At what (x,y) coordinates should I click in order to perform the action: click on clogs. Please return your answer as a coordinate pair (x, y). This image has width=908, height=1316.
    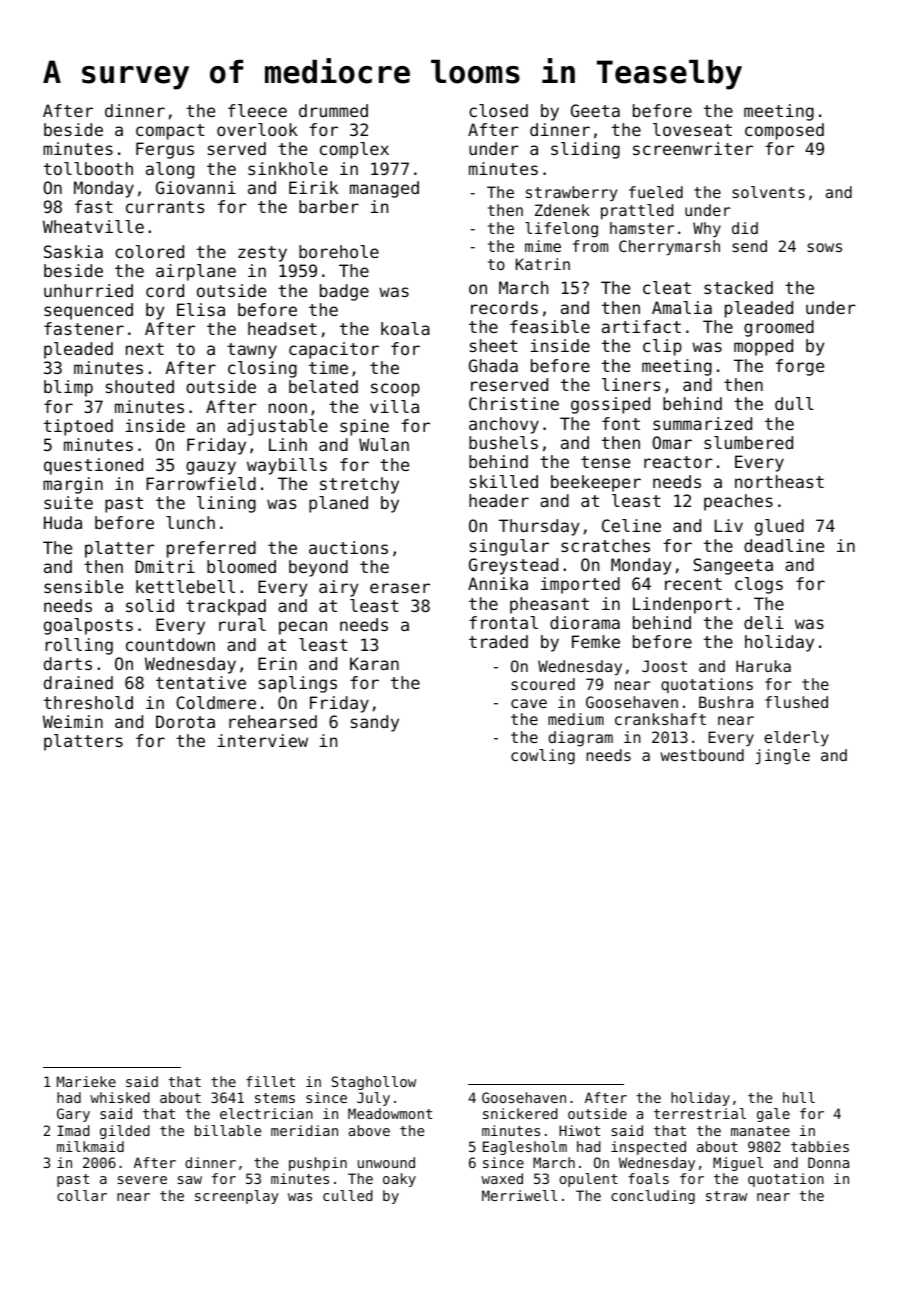
    Looking at the image, I should click on (759, 585).
